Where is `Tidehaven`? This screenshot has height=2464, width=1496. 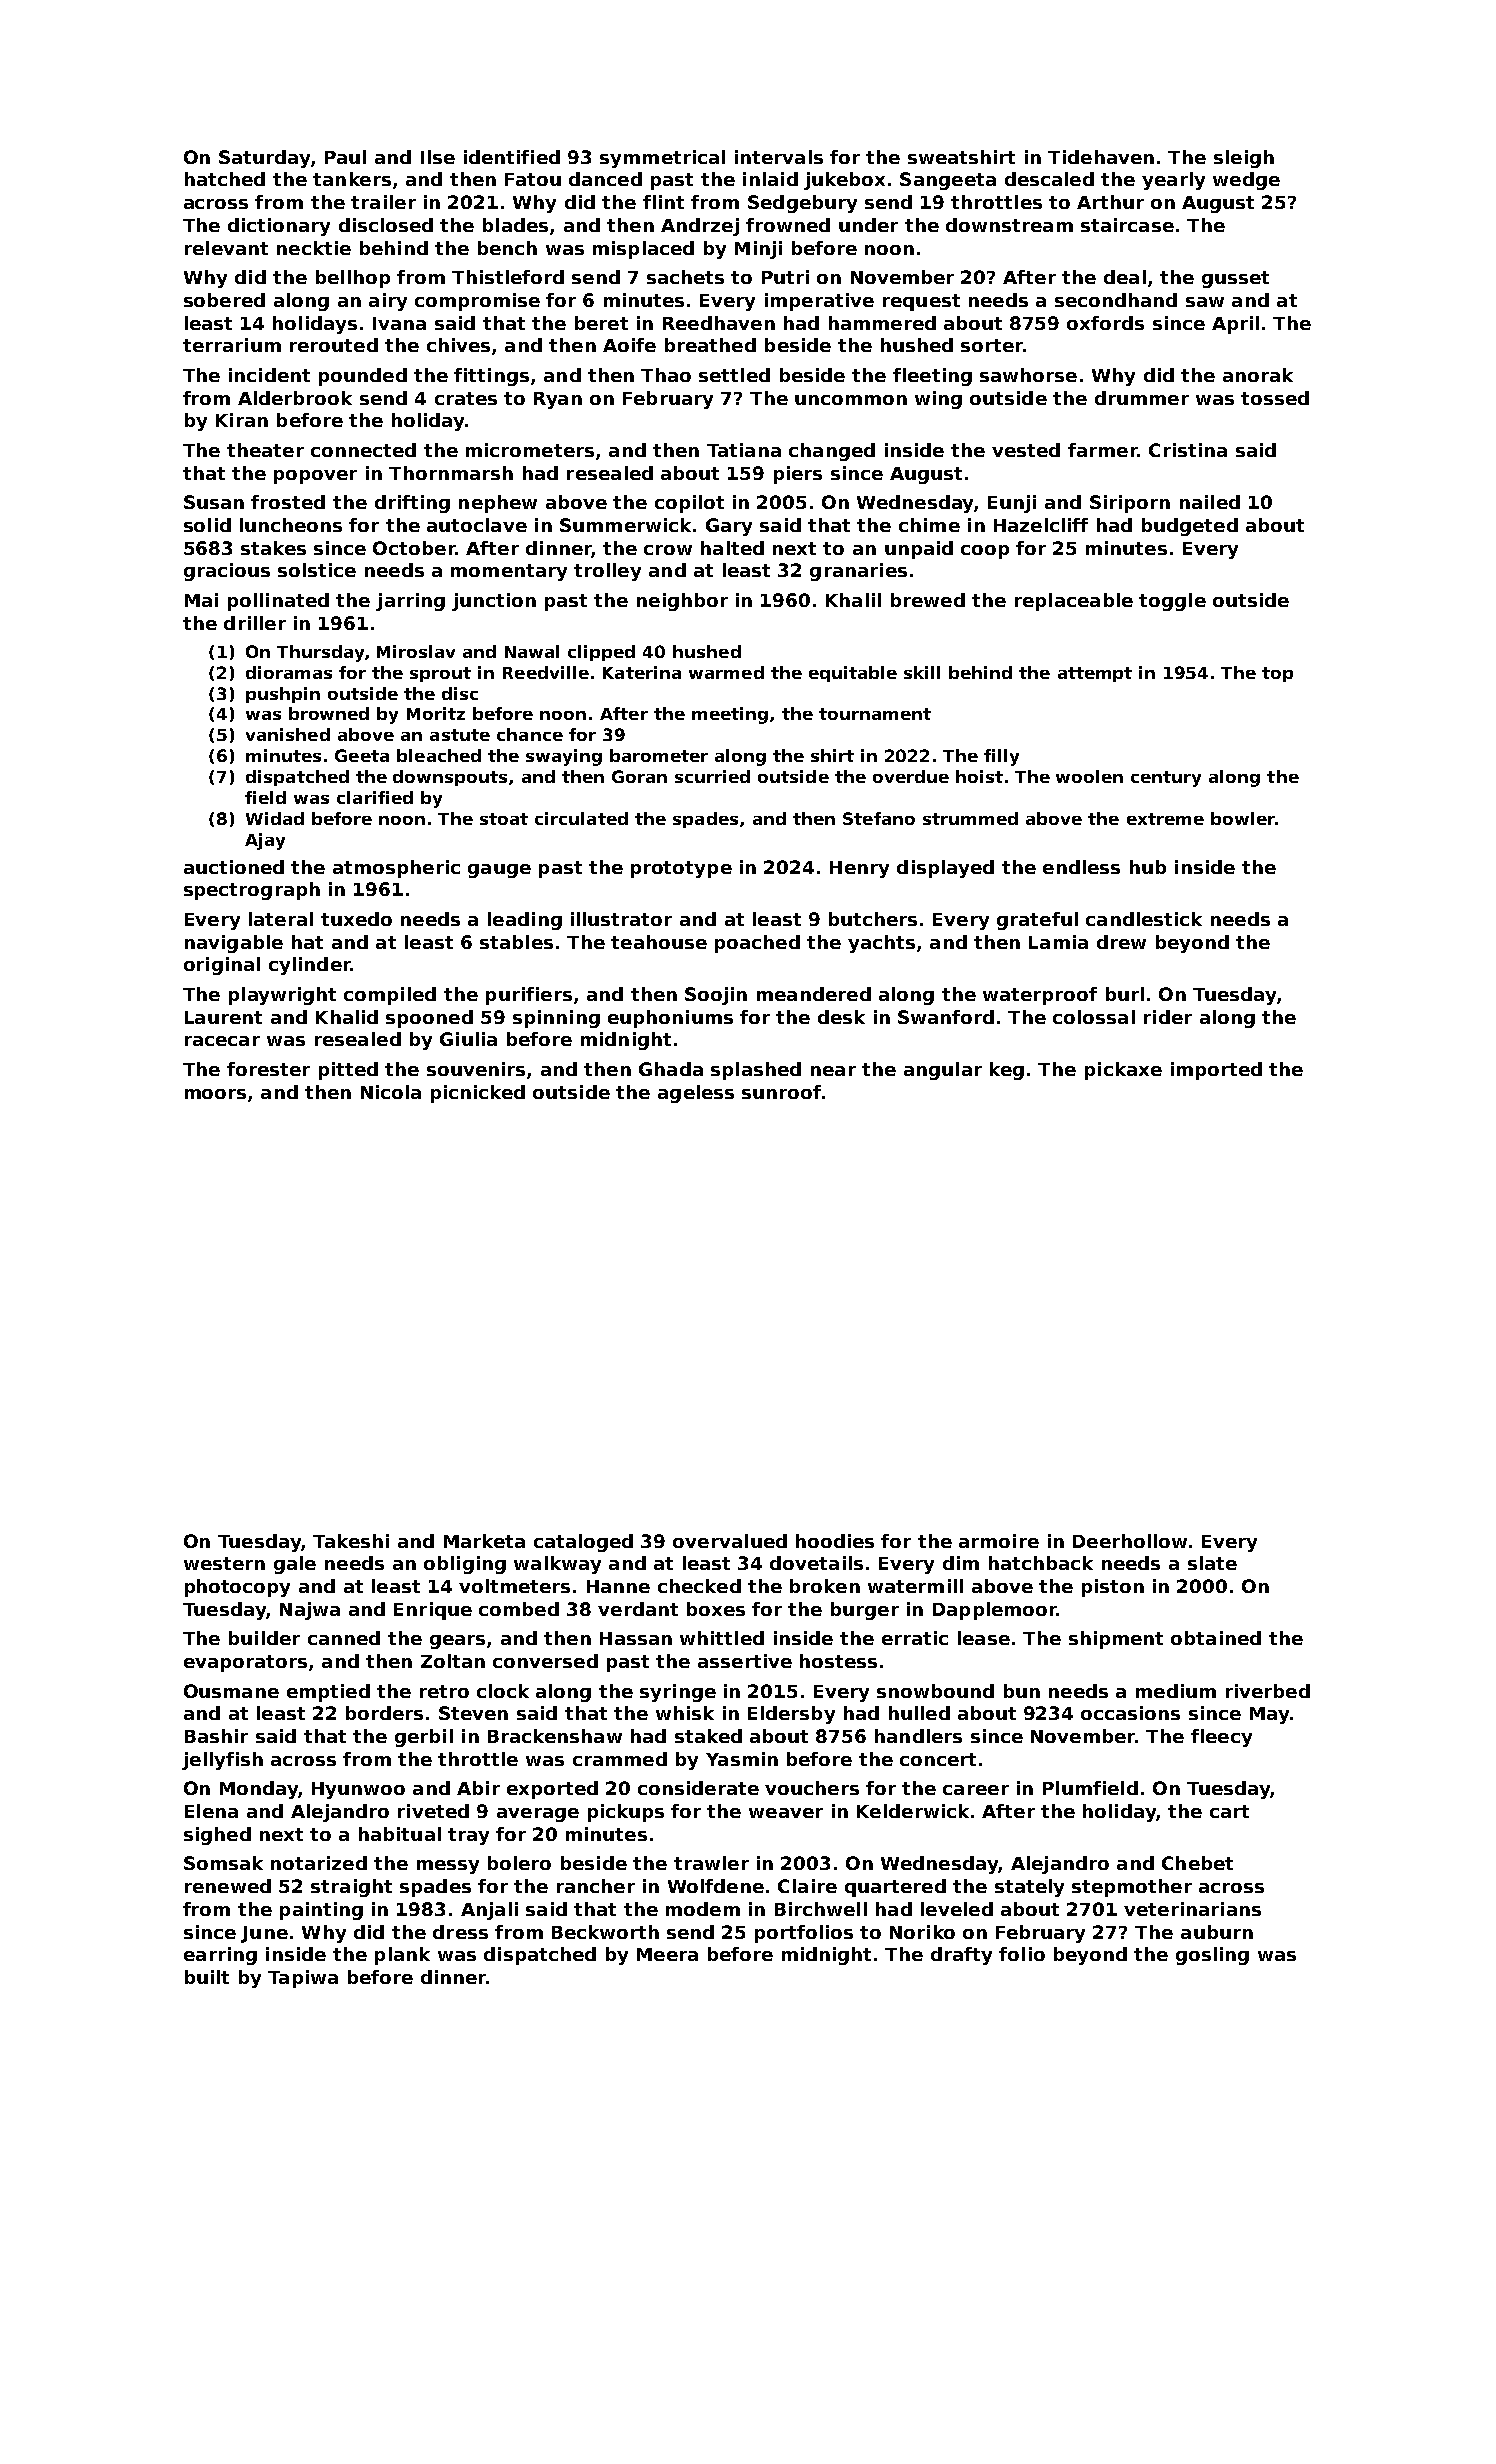
Tidehaven is located at coordinates (1101, 157).
